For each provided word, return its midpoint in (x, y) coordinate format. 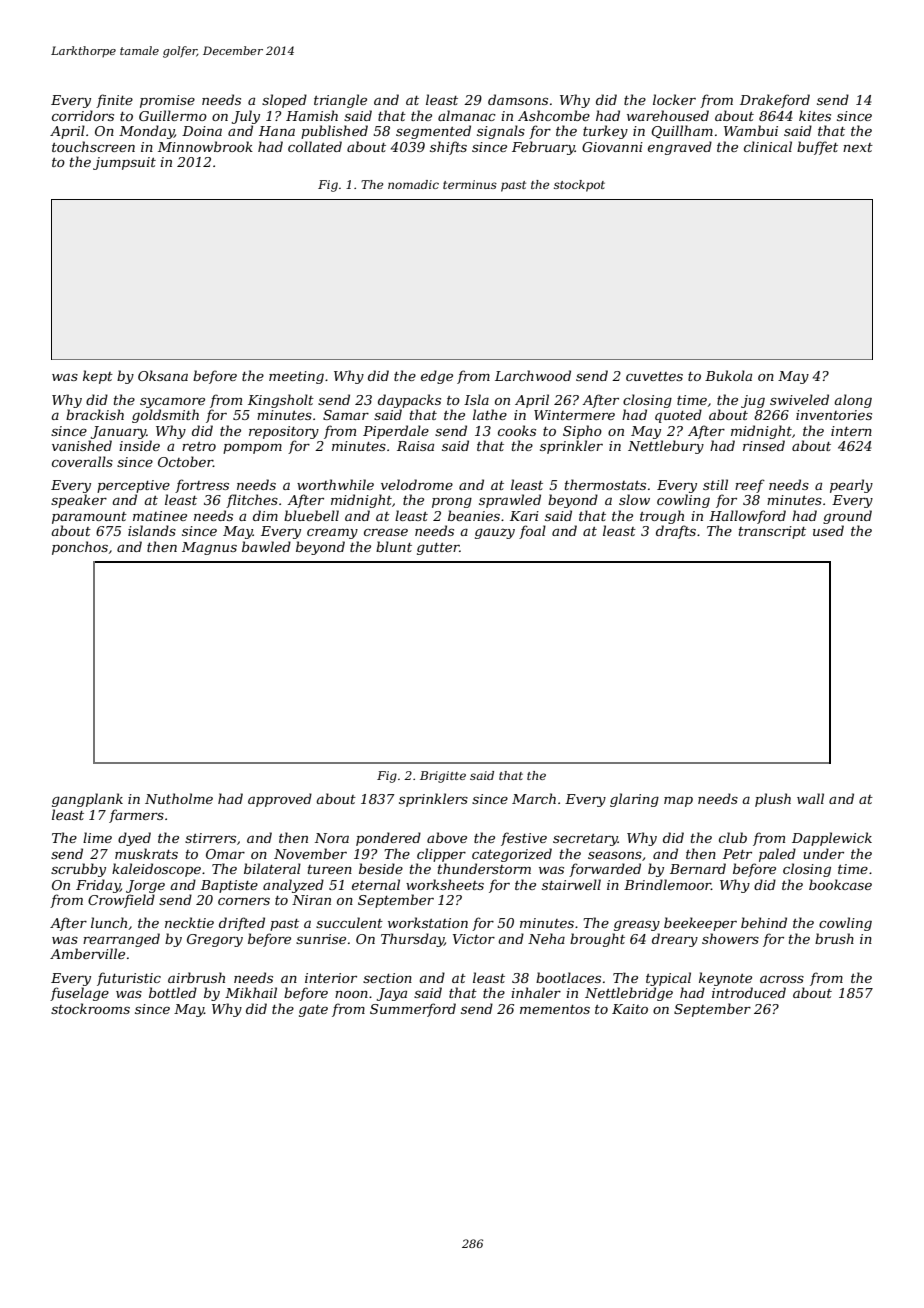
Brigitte (443, 777)
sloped (284, 101)
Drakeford (775, 101)
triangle (340, 101)
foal (532, 532)
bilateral (272, 868)
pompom (252, 449)
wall (810, 798)
